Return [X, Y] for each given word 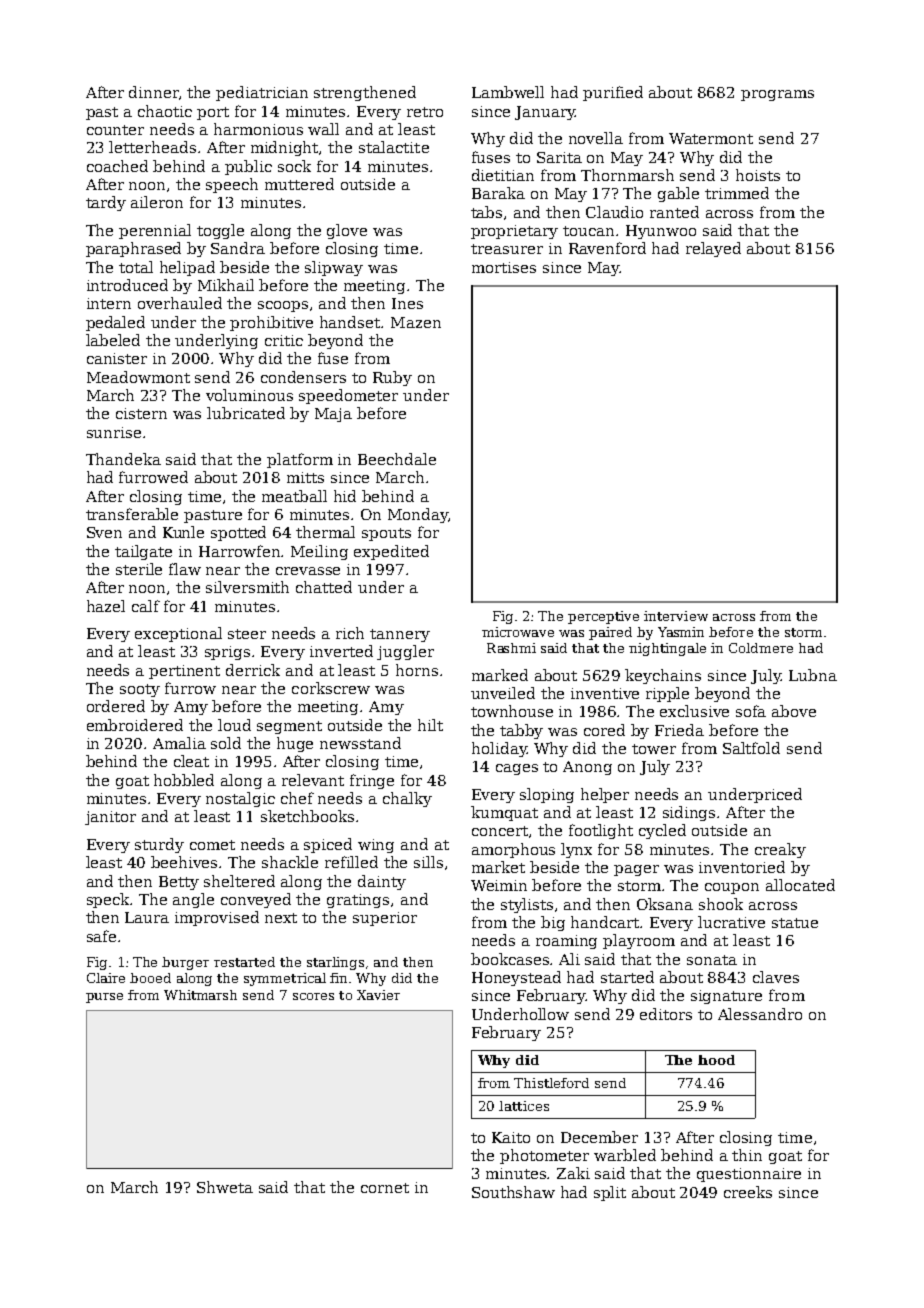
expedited [391, 552]
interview [676, 616]
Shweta [225, 1187]
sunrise [114, 432]
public [248, 167]
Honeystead [516, 978]
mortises [504, 267]
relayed [713, 249]
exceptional [178, 634]
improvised [217, 918]
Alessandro [760, 1014]
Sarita [559, 157]
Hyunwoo [661, 232]
